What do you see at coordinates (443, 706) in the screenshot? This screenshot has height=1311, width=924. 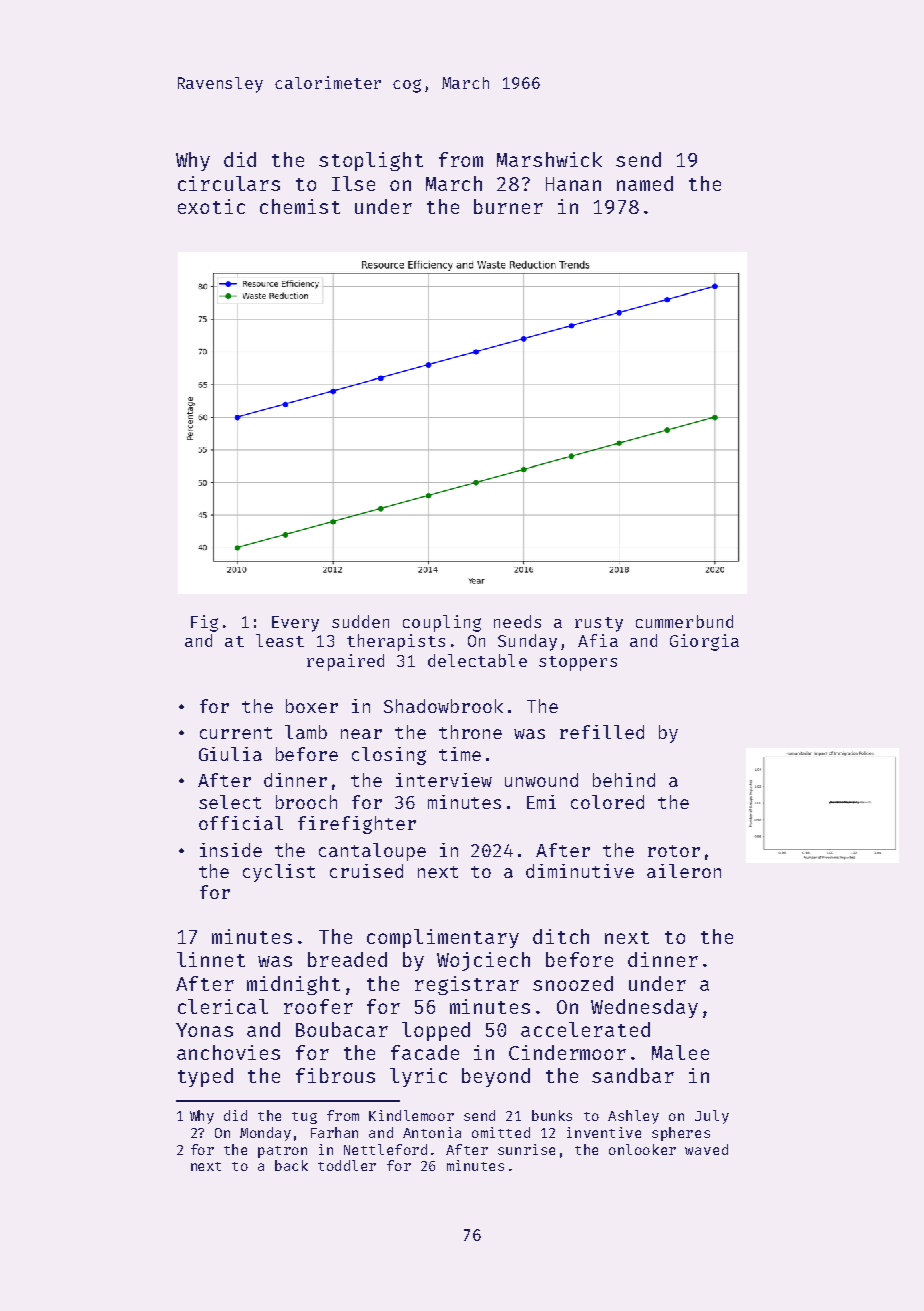 I see `Shadowbrook` at bounding box center [443, 706].
